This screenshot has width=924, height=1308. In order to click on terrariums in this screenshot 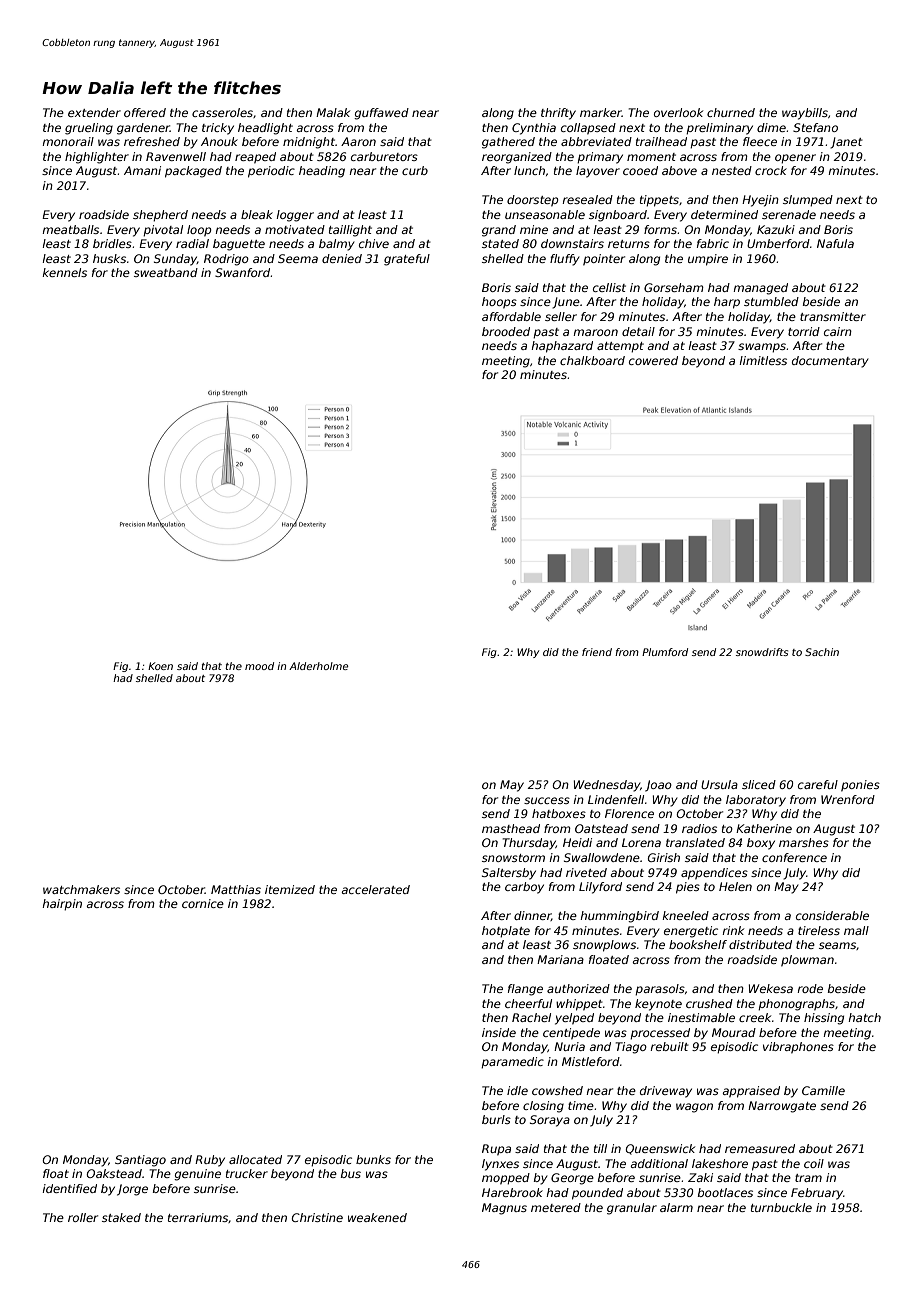, I will do `click(198, 1217)`.
